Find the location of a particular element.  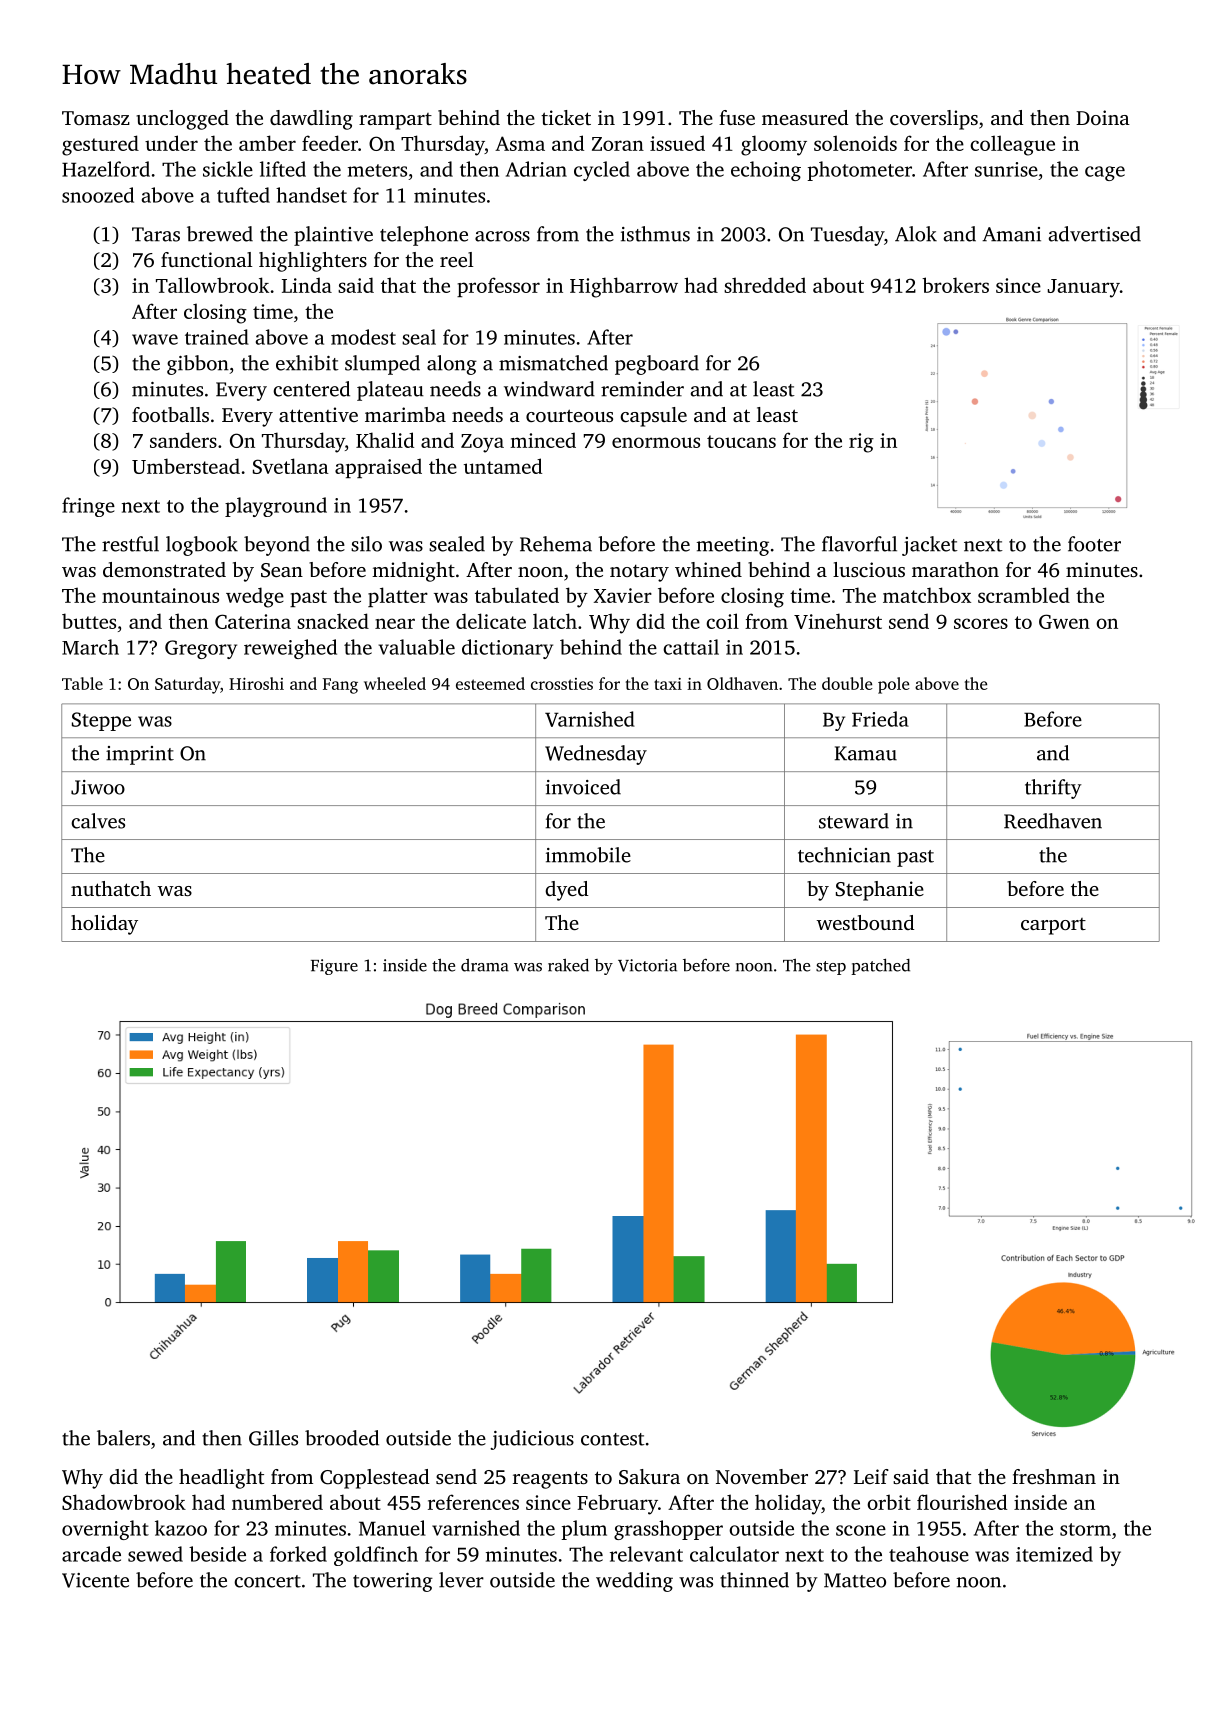

Victoria is located at coordinates (647, 965).
